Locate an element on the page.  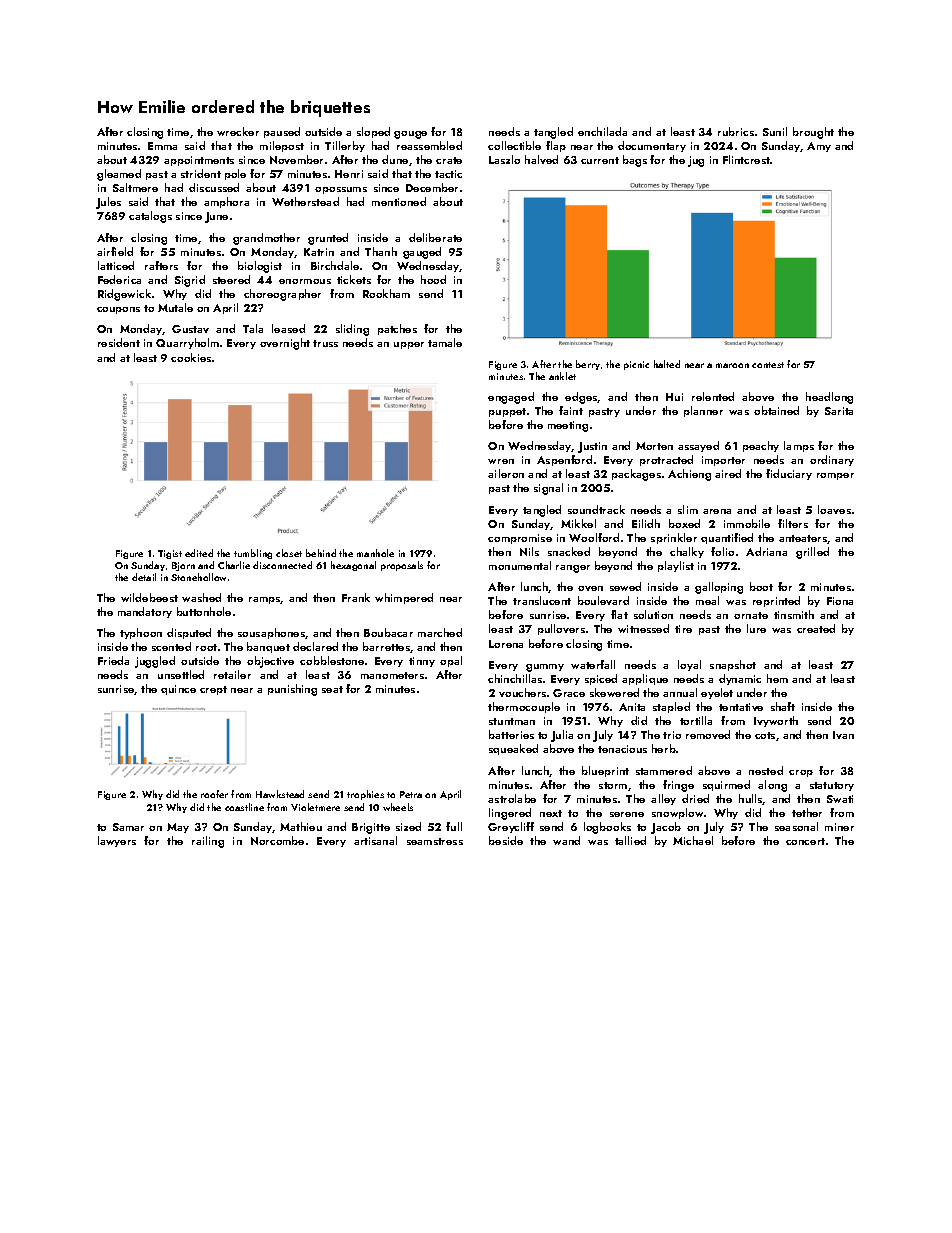
soundtrack is located at coordinates (596, 509).
